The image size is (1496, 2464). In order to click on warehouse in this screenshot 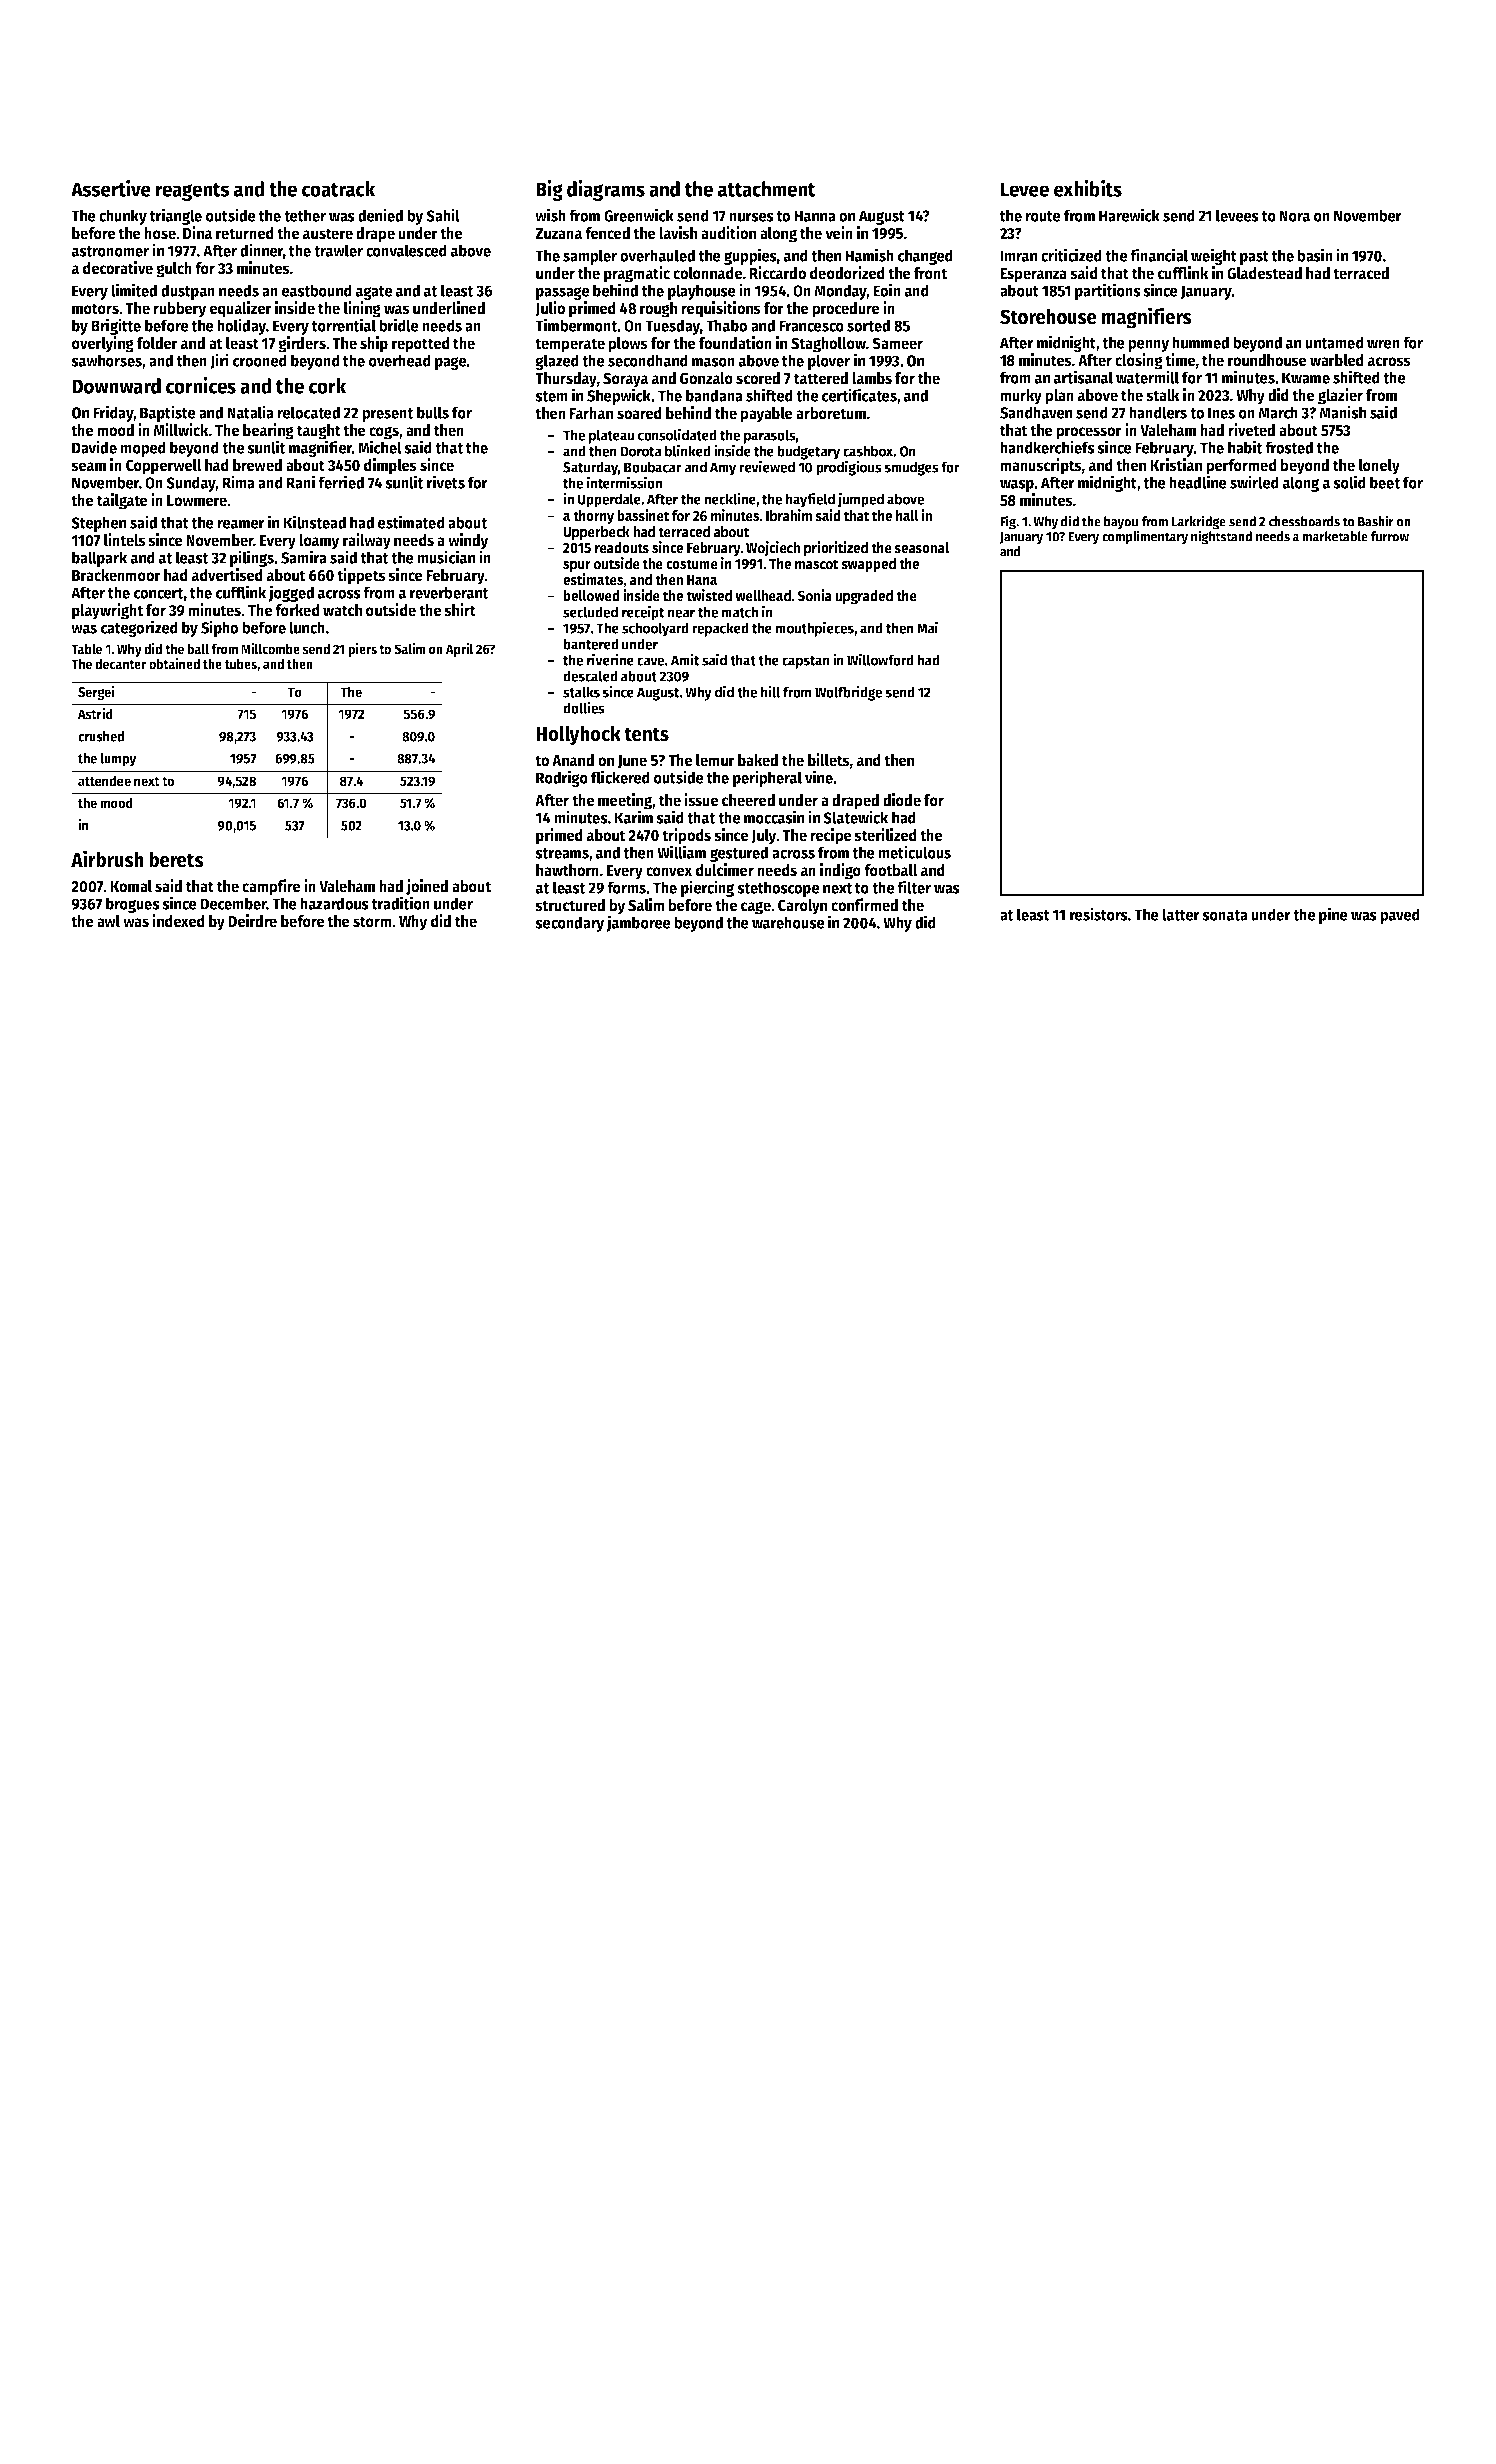, I will do `click(788, 922)`.
